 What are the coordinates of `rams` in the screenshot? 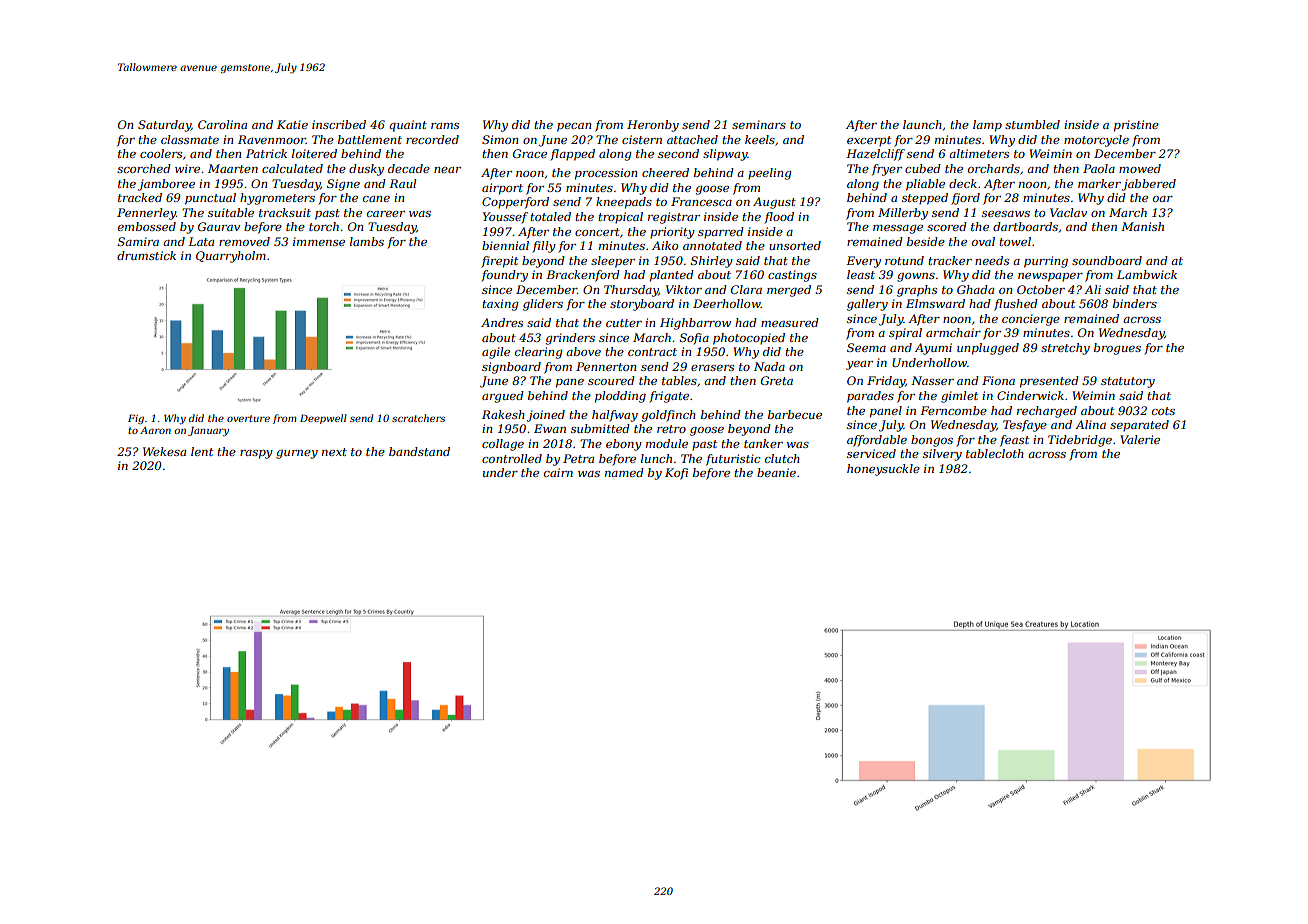 It's located at (445, 126).
